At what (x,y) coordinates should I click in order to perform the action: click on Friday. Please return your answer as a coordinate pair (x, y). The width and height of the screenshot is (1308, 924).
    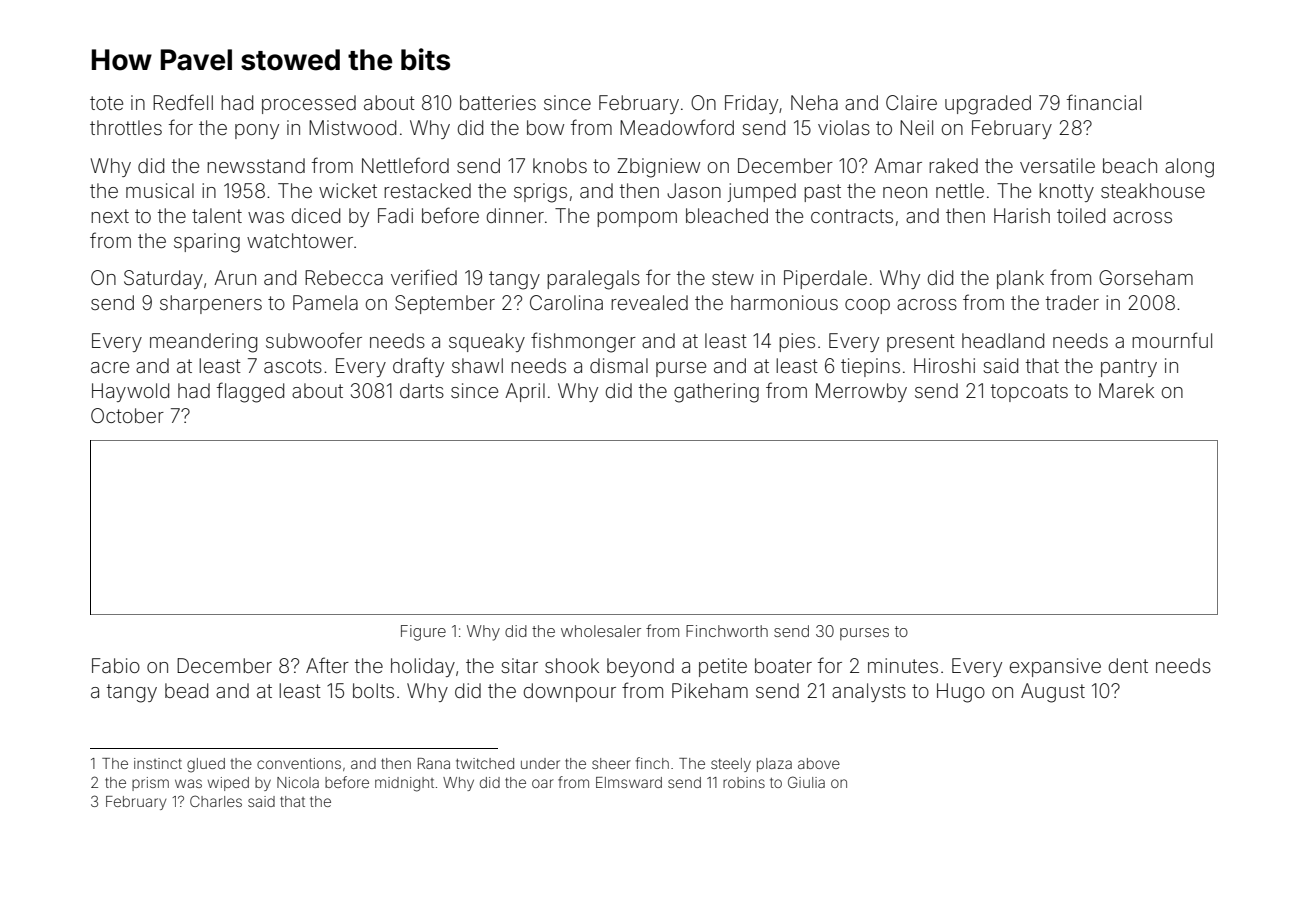
    Looking at the image, I should click on (751, 104).
